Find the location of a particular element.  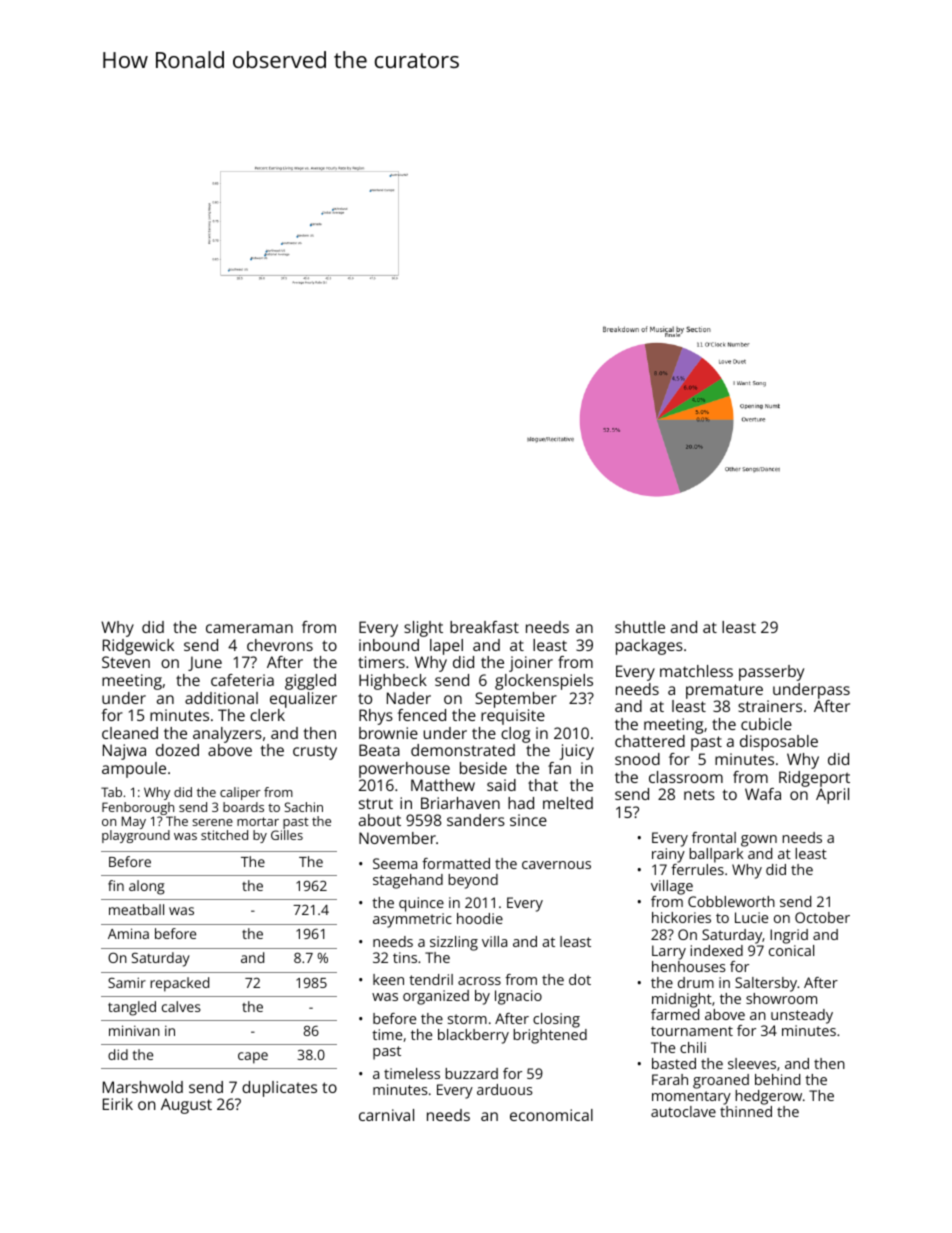

along is located at coordinates (147, 887).
